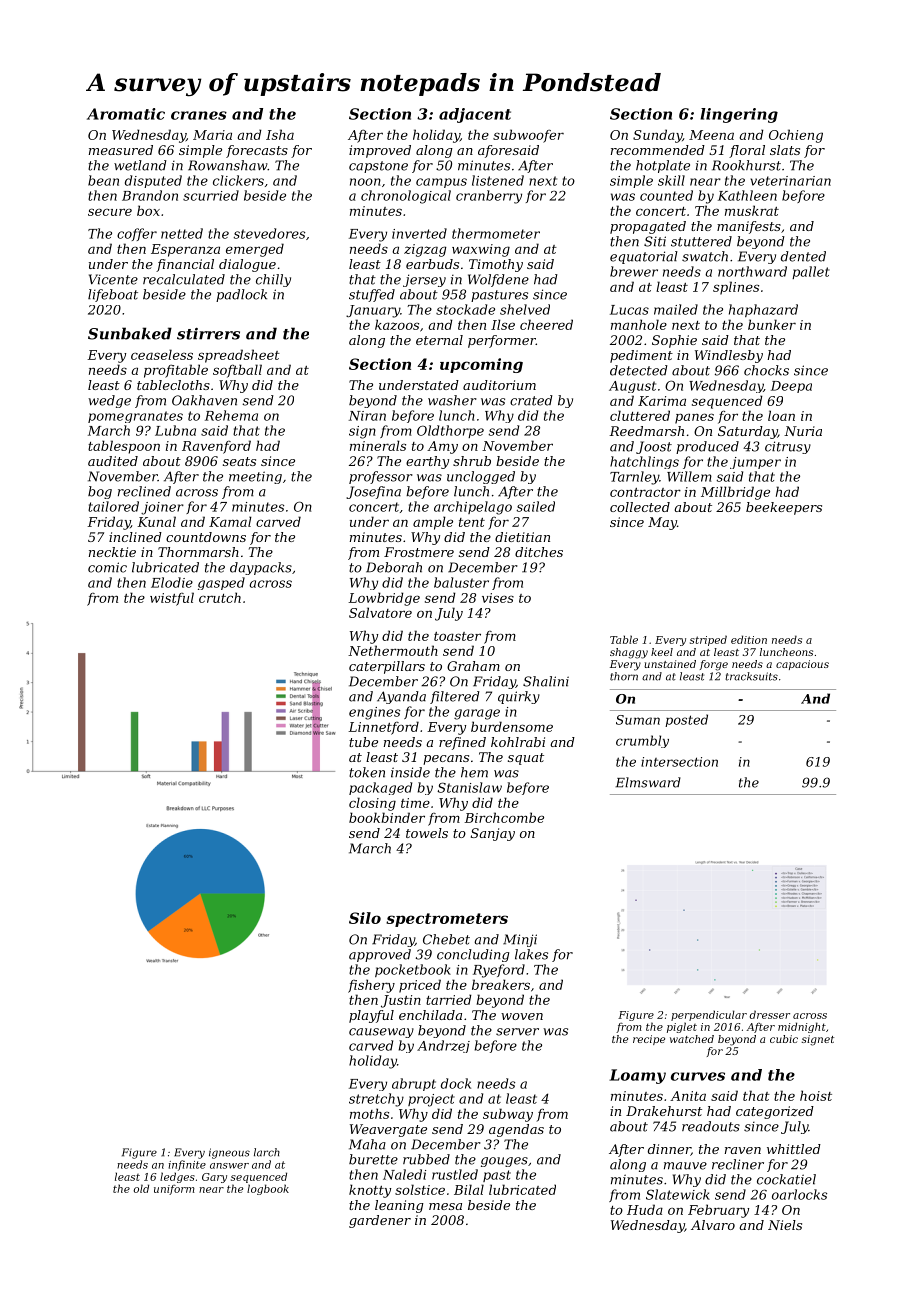  What do you see at coordinates (371, 986) in the screenshot?
I see `fishery` at bounding box center [371, 986].
